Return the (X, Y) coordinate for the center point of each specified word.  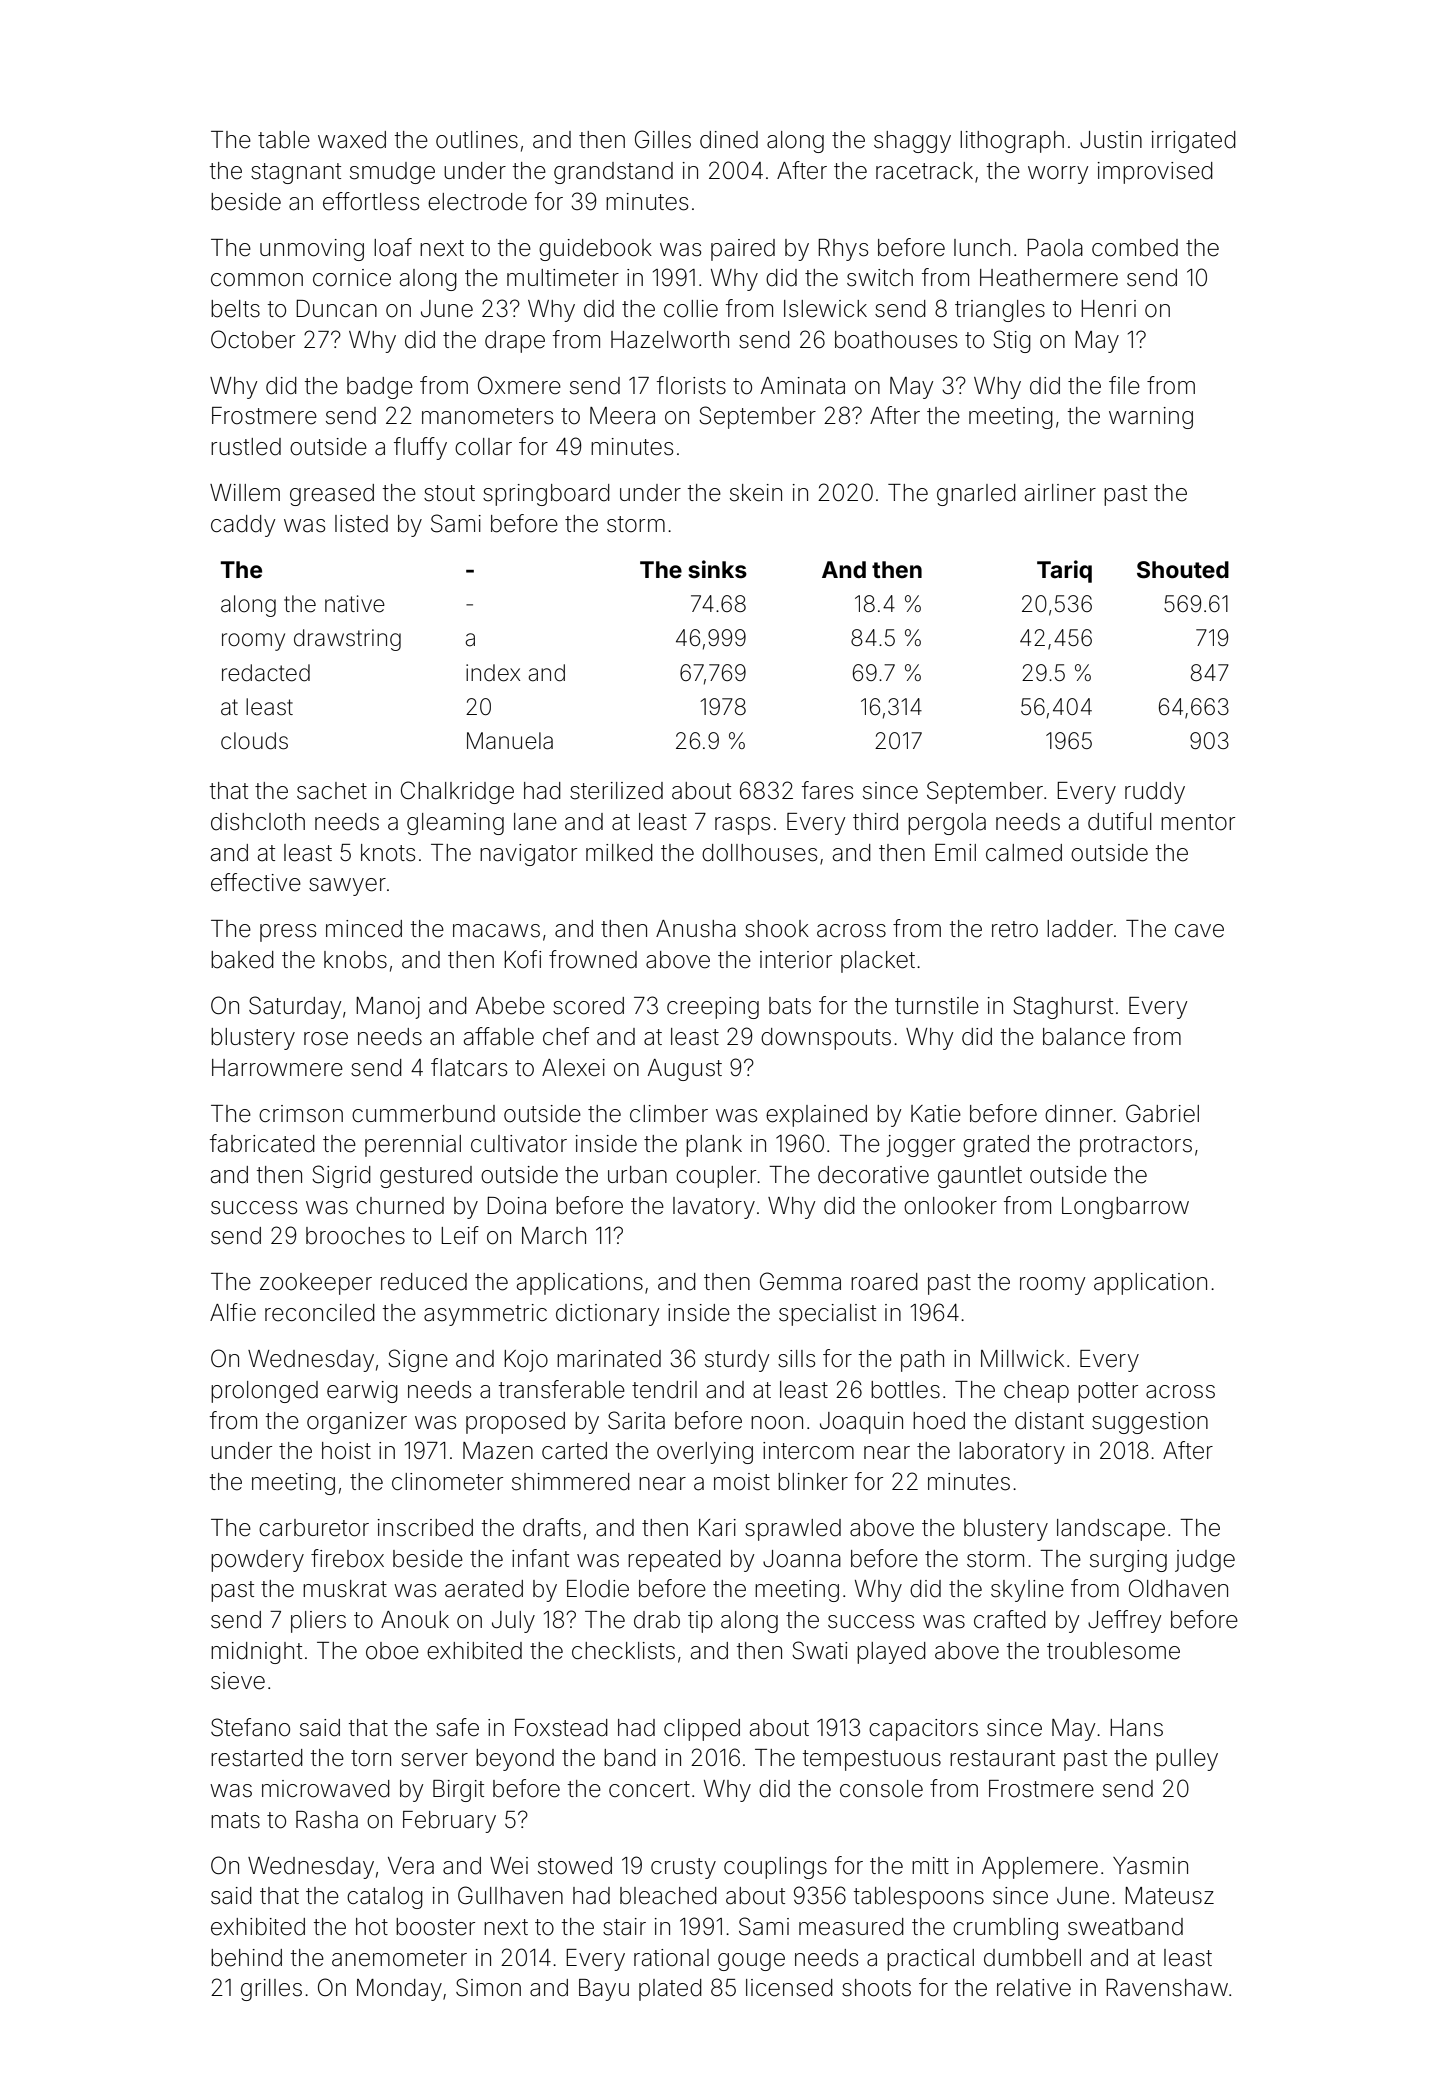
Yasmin (1150, 1866)
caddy (243, 526)
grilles (271, 1990)
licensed (789, 1988)
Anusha (696, 929)
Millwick (1022, 1358)
